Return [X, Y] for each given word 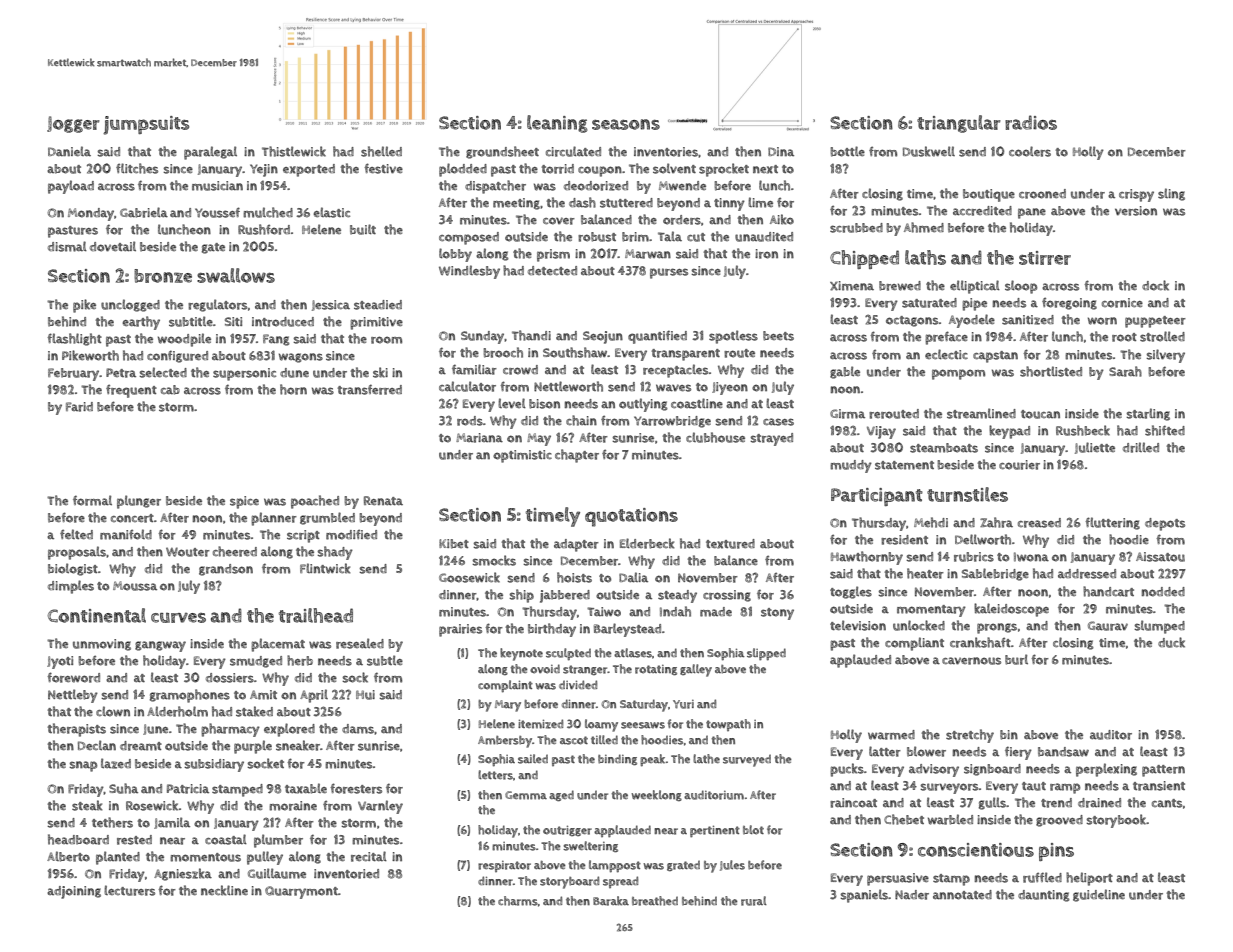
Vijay [881, 432]
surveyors [949, 788]
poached [315, 502]
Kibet [454, 544]
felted [76, 534]
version [1136, 211]
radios [1031, 122]
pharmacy [230, 730]
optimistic [522, 456]
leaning [557, 124]
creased [1039, 523]
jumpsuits [146, 125]
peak [653, 760]
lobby [455, 255]
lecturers [129, 890]
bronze [163, 276]
